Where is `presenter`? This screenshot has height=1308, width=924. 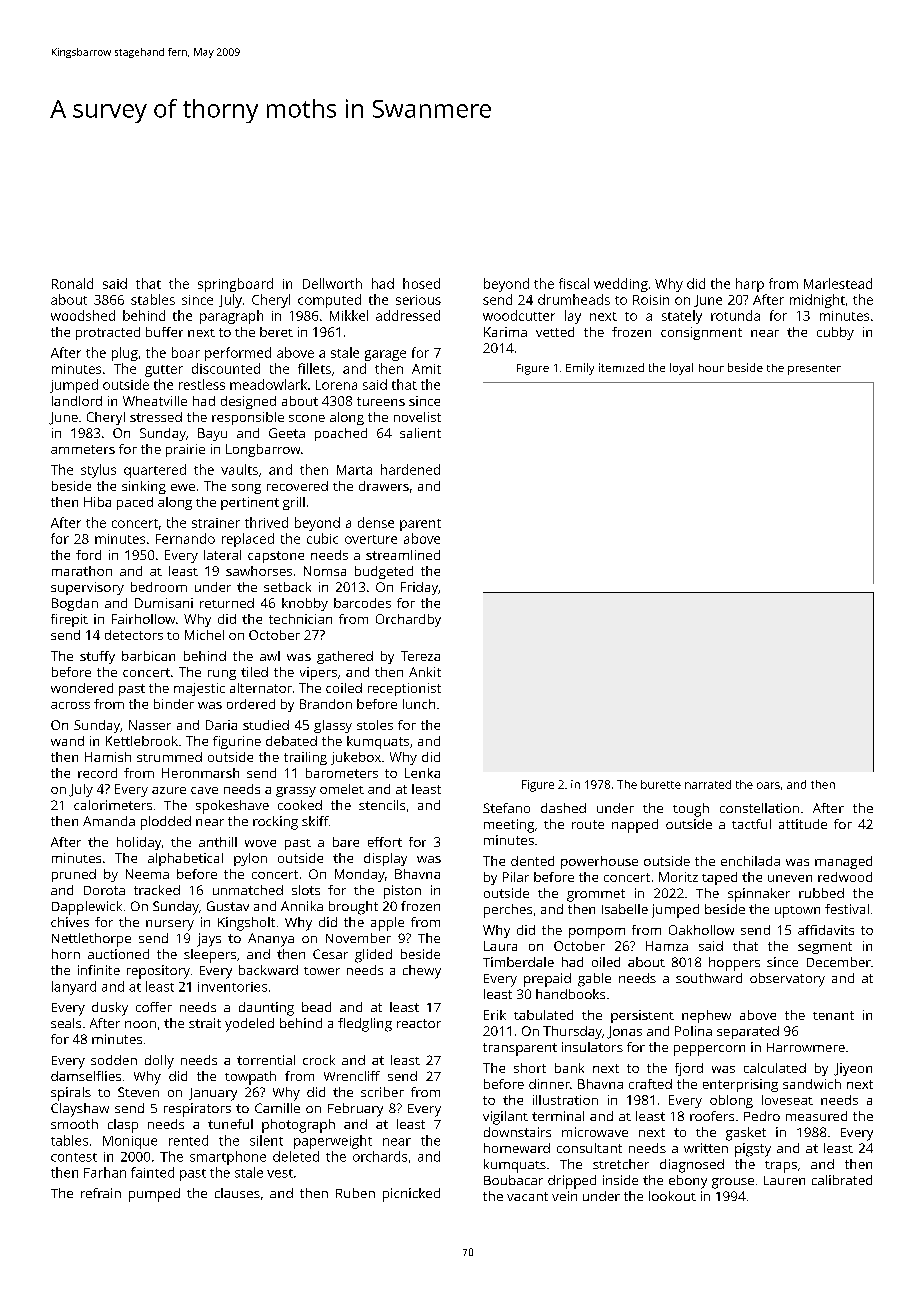 presenter is located at coordinates (814, 370).
